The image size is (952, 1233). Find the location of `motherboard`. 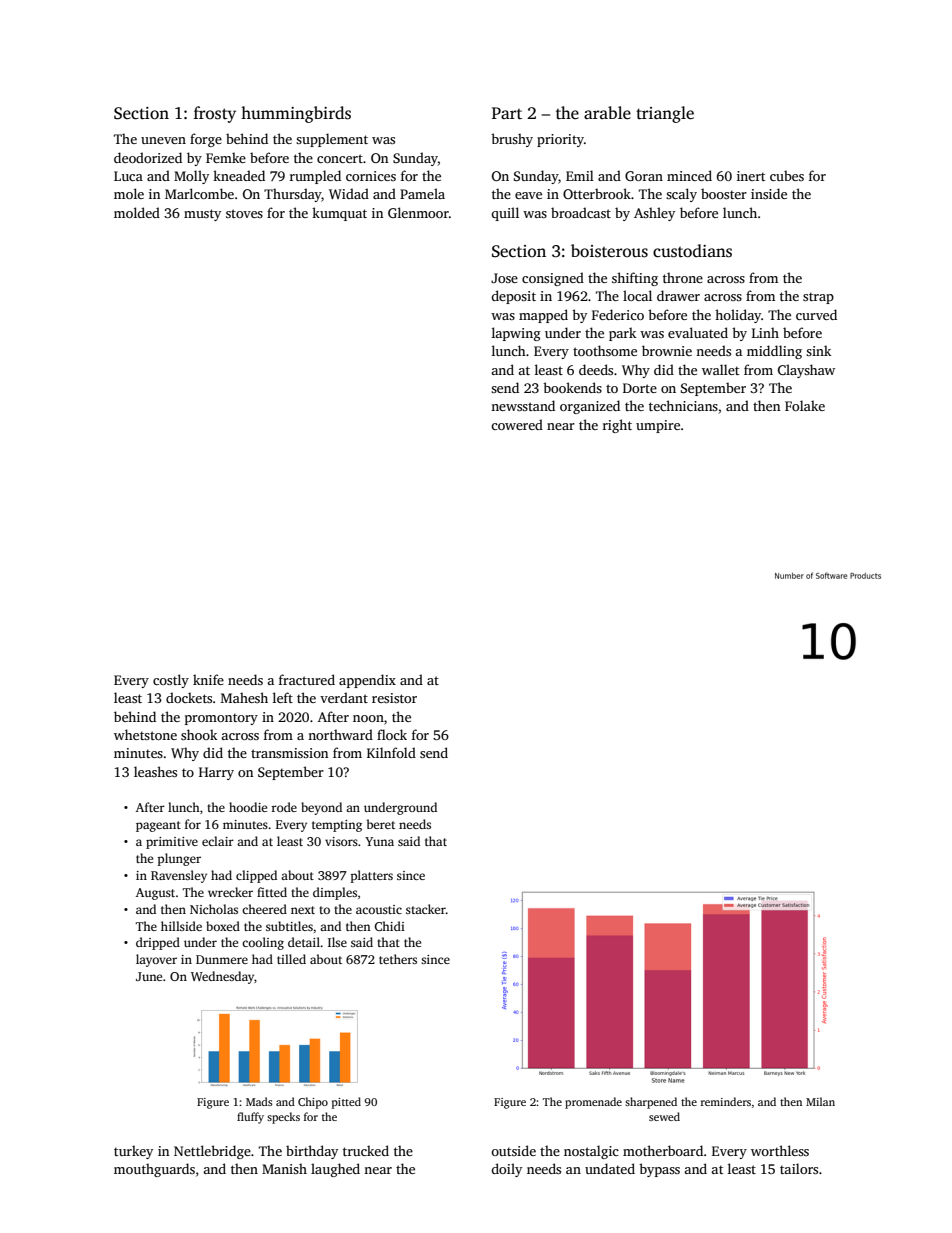

motherboard is located at coordinates (663, 1150).
